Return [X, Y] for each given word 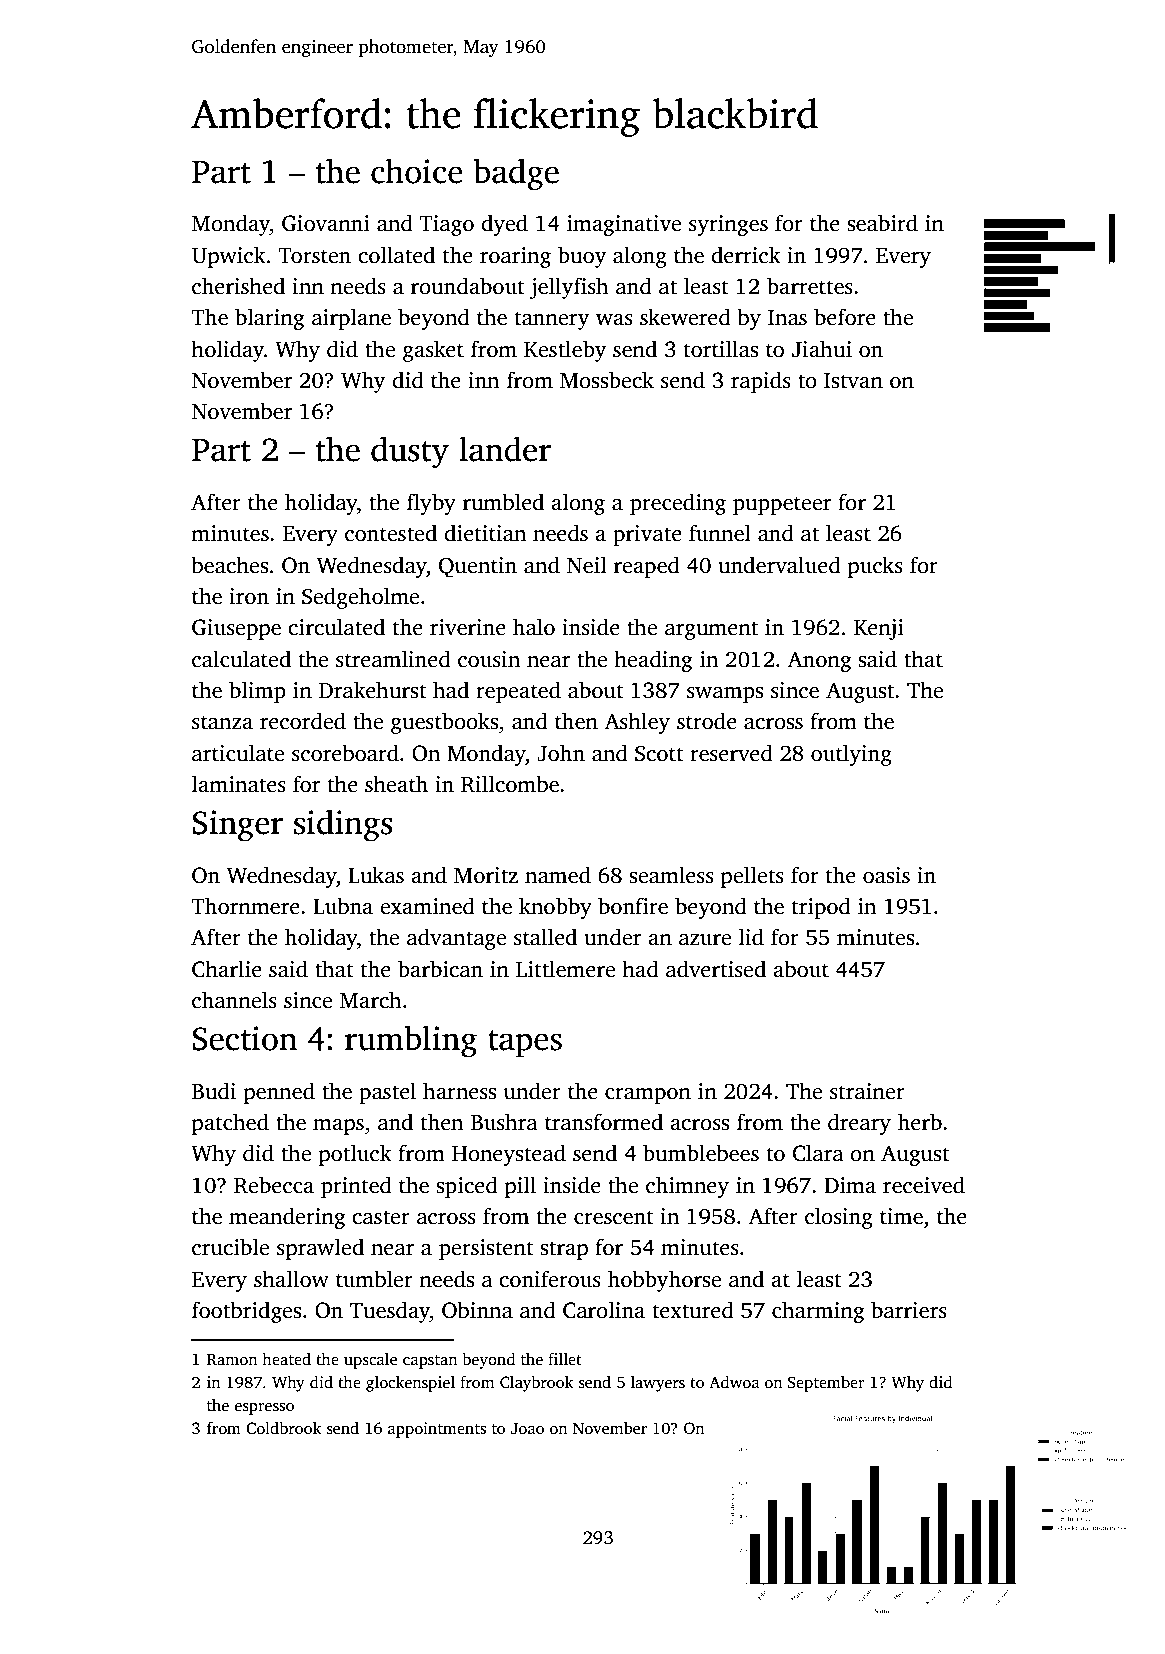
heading [653, 661]
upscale [370, 1361]
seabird [882, 223]
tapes [525, 1043]
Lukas [376, 875]
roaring [515, 257]
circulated [336, 627]
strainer [867, 1091]
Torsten [314, 256]
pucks [875, 567]
